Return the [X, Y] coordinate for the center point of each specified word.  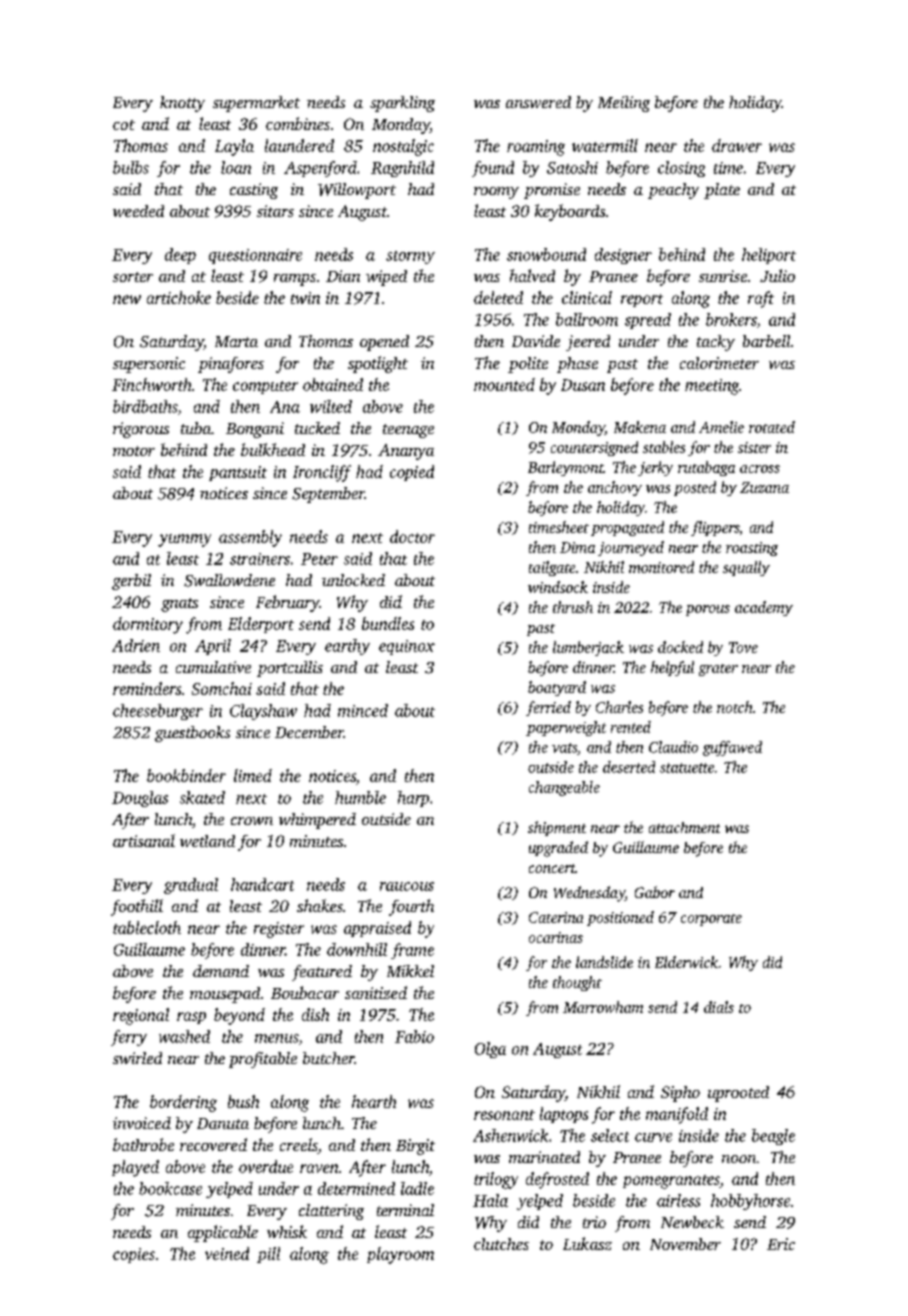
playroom [400, 1255]
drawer [737, 145]
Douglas [140, 799]
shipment [557, 828]
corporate [711, 920]
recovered [213, 1144]
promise [552, 191]
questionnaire [255, 256]
